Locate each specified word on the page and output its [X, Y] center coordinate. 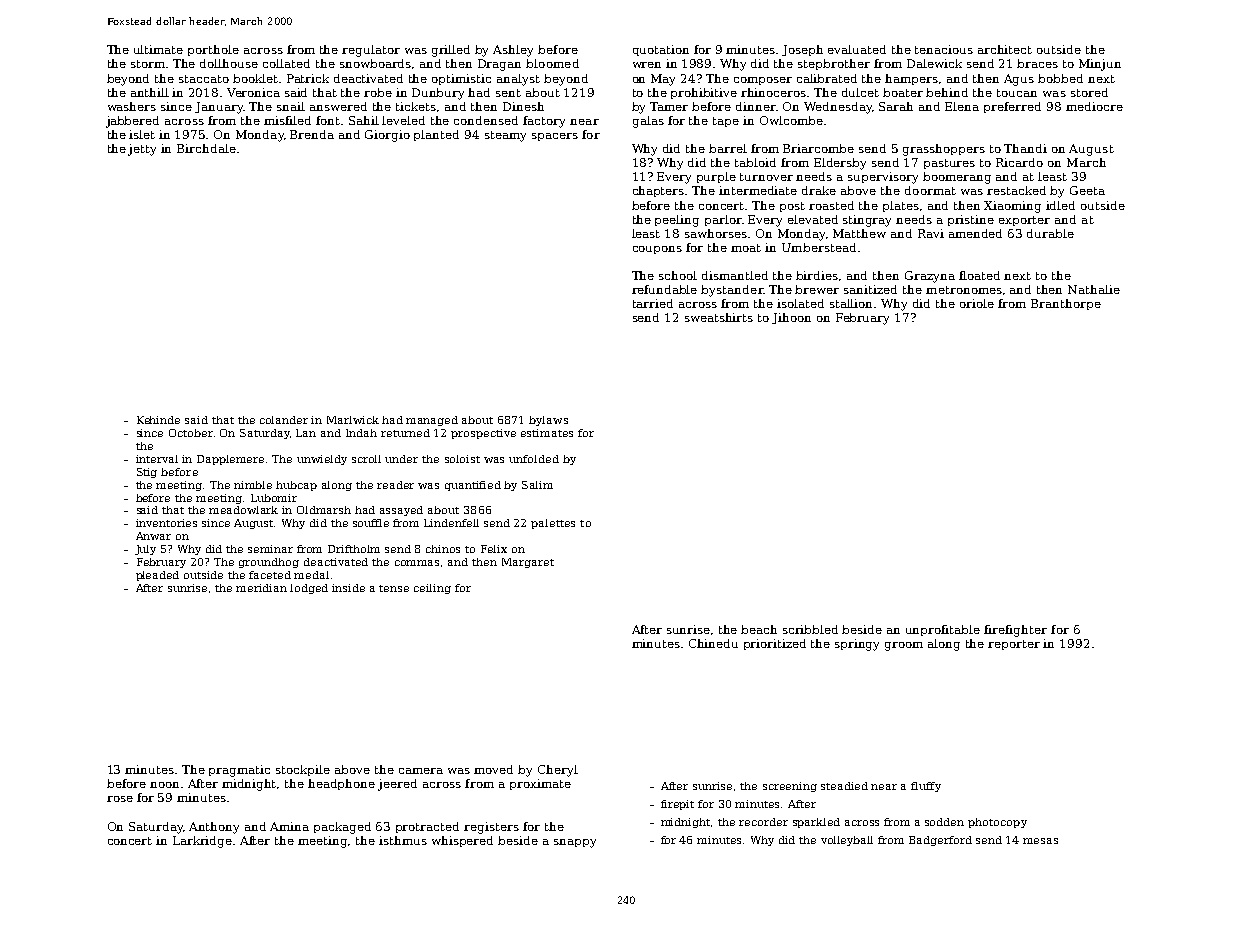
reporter [1014, 645]
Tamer [669, 106]
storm [148, 64]
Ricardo [1019, 162]
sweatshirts [719, 317]
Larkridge [202, 842]
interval [157, 459]
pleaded [157, 576]
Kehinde [158, 420]
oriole [977, 303]
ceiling [432, 589]
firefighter [1015, 631]
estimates [547, 433]
